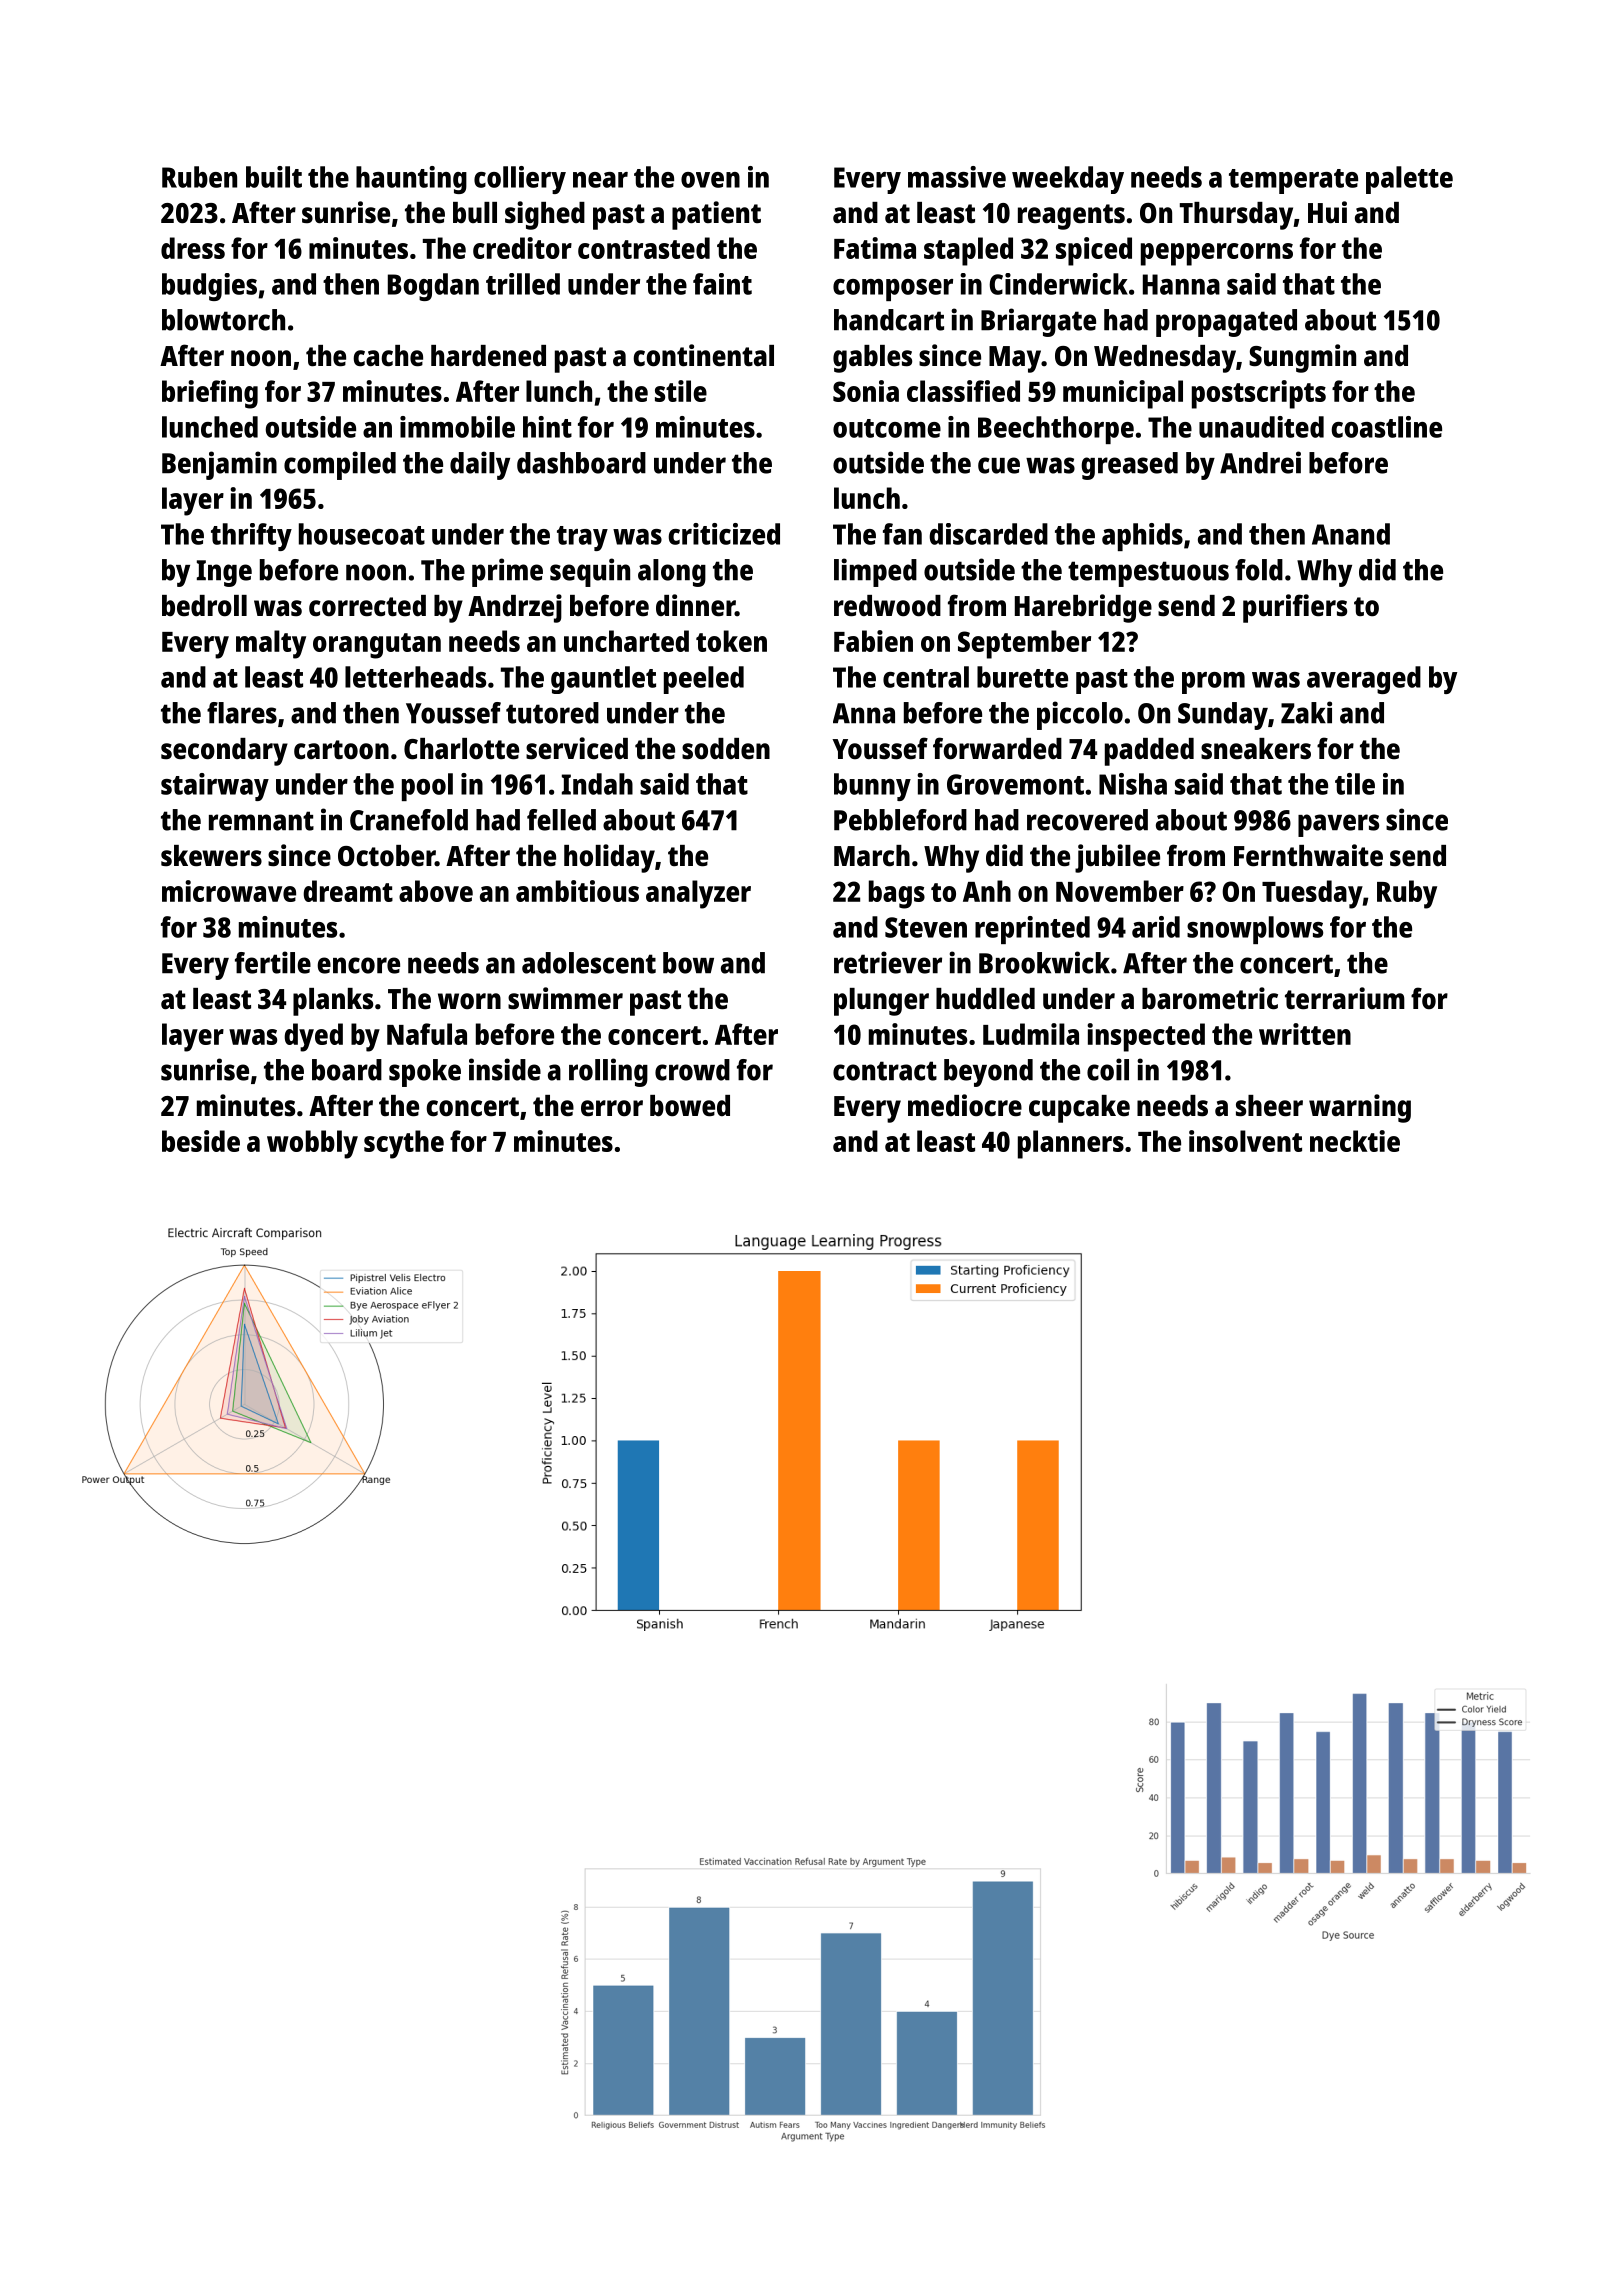 The width and height of the screenshot is (1620, 2292). What do you see at coordinates (1355, 1141) in the screenshot?
I see `necktie` at bounding box center [1355, 1141].
